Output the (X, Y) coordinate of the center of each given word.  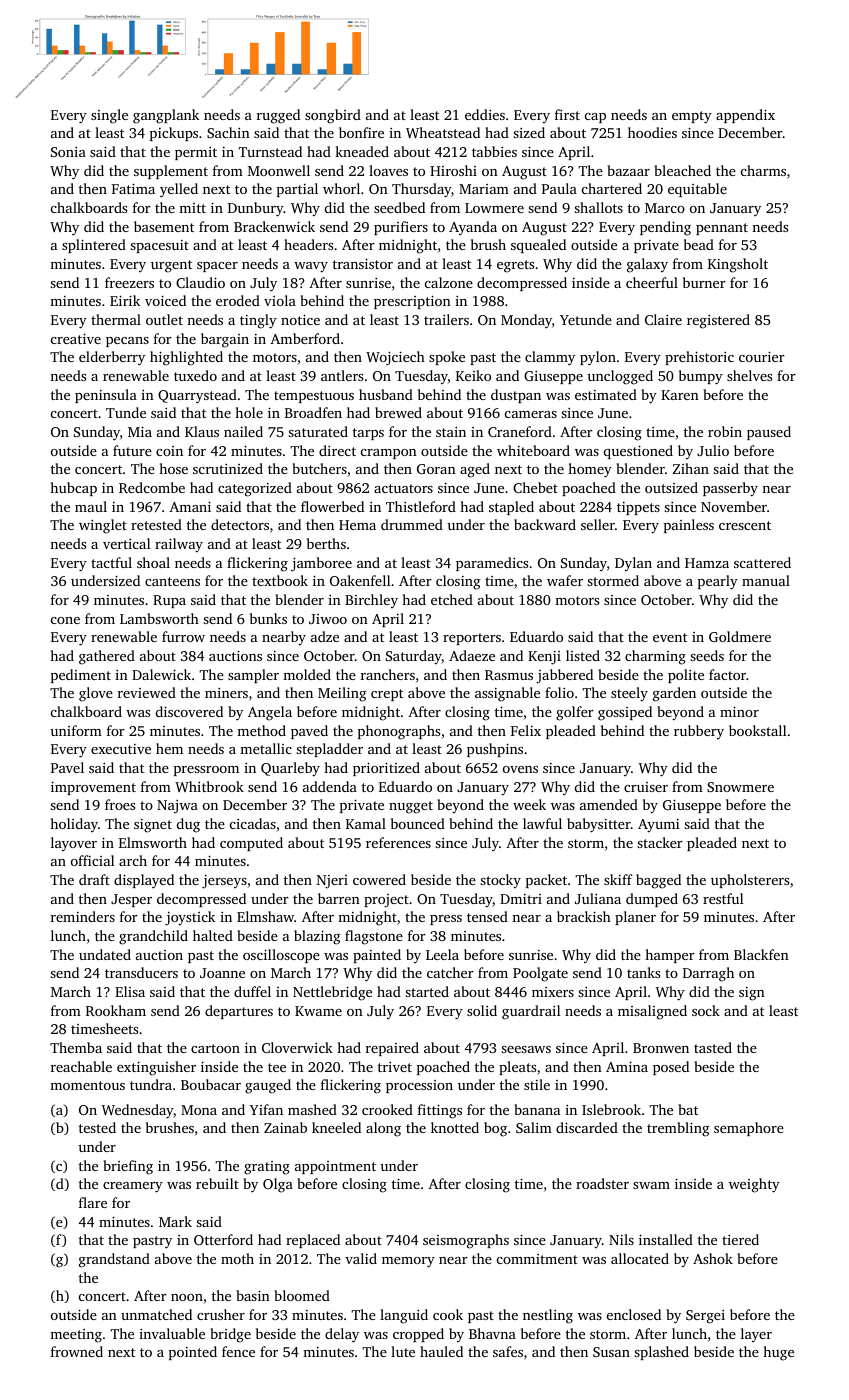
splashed (661, 1353)
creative (76, 338)
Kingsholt (738, 265)
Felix (526, 730)
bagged (658, 881)
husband (386, 394)
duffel (252, 991)
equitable (697, 190)
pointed (193, 1353)
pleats (517, 1068)
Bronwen (661, 1048)
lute (403, 1351)
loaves (388, 170)
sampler (253, 676)
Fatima (133, 188)
